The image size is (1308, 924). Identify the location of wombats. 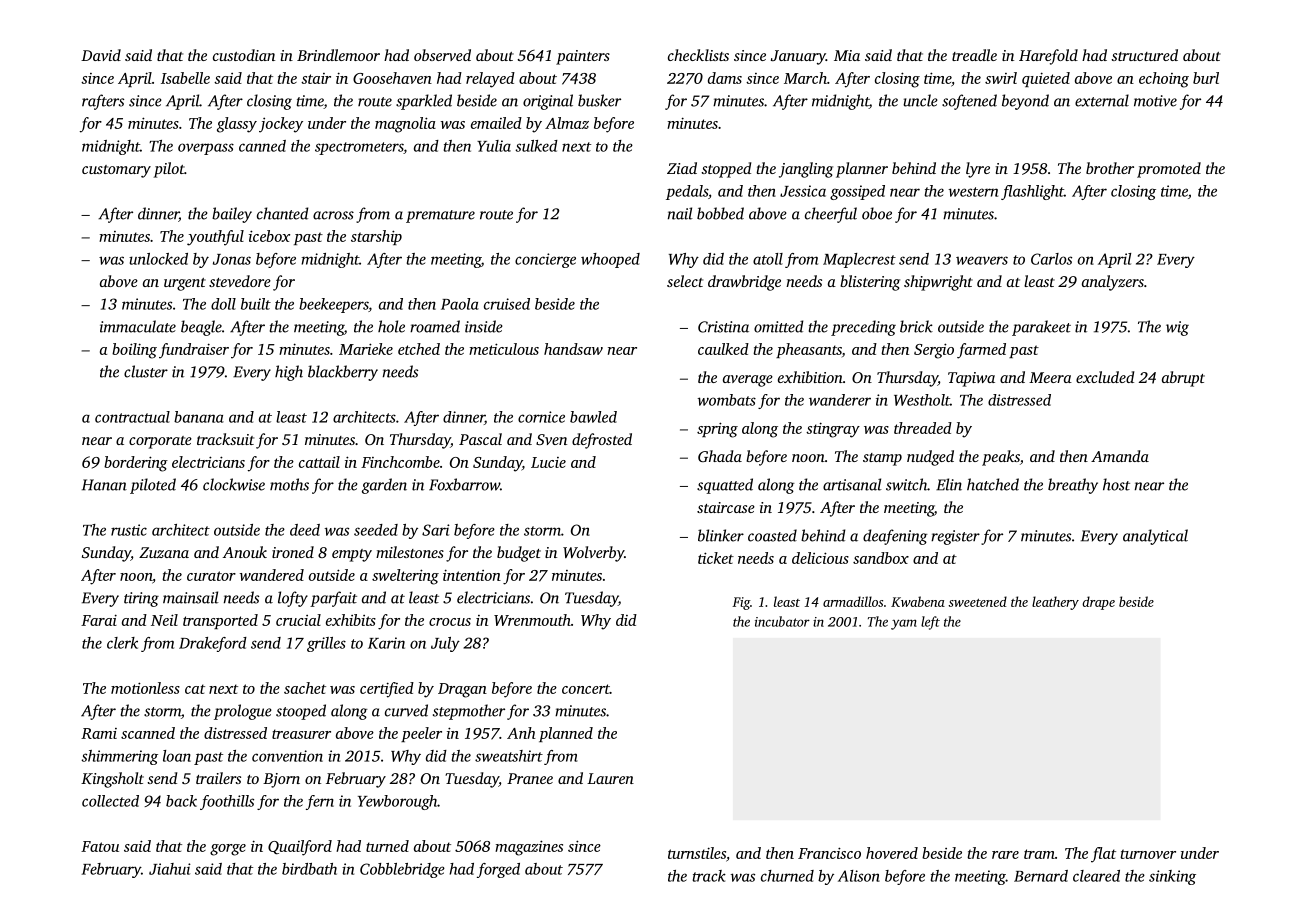
(727, 400).
